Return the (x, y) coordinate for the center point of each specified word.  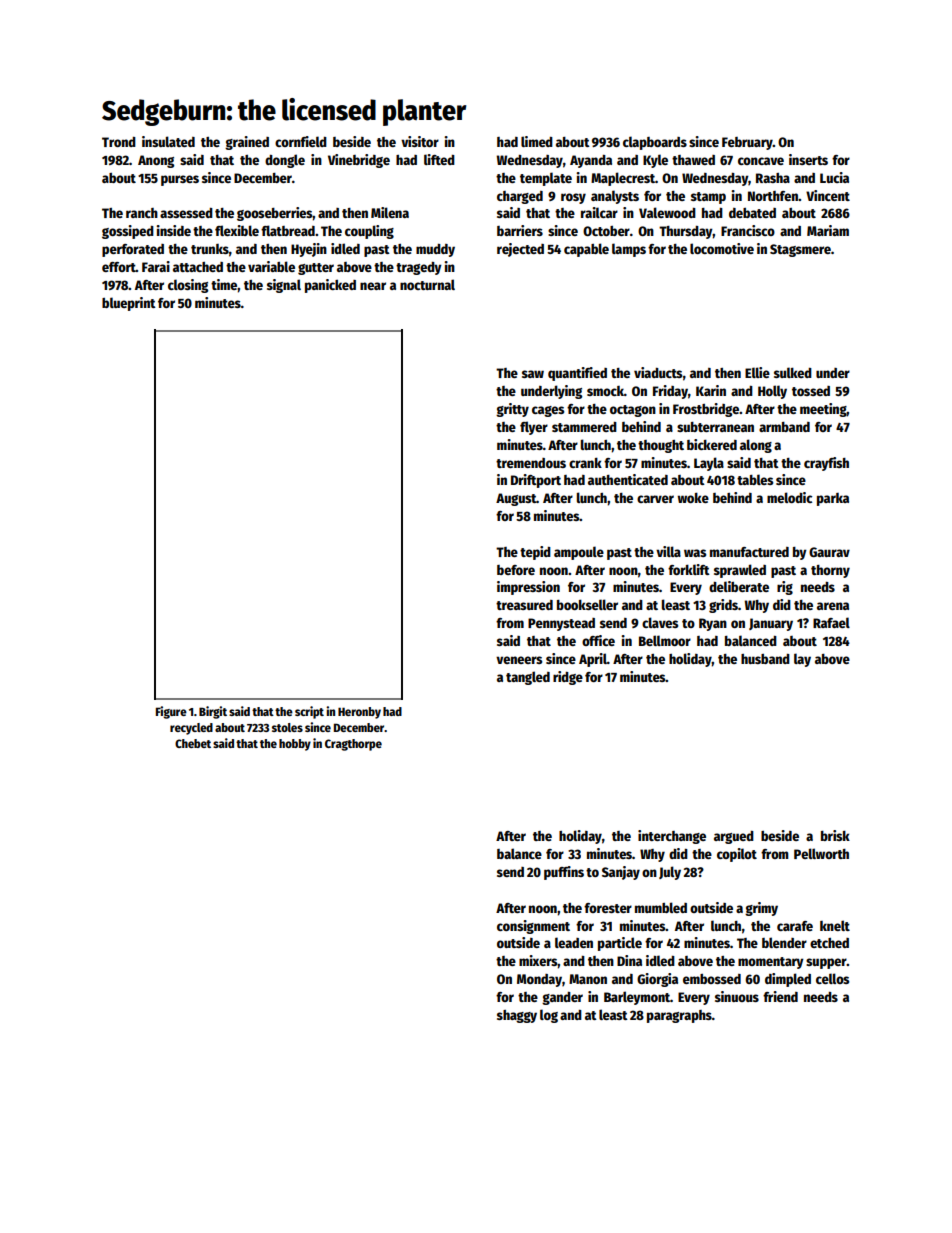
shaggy (517, 1016)
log (549, 1016)
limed (537, 141)
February (747, 143)
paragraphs (679, 1016)
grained (247, 143)
